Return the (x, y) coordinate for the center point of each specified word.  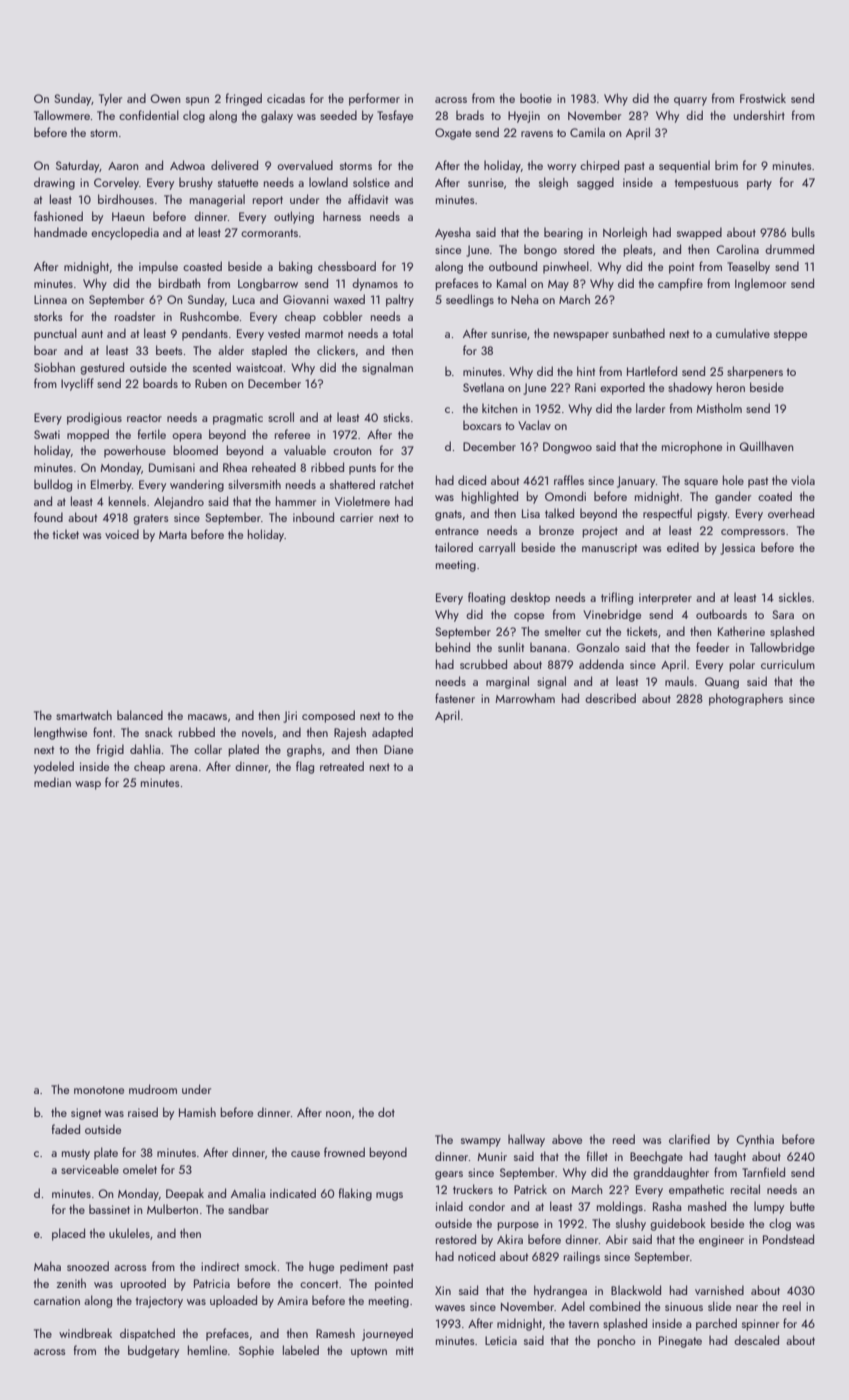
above (567, 1139)
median (52, 782)
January (636, 482)
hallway (526, 1140)
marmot (324, 334)
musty (76, 1154)
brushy (196, 183)
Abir (617, 1239)
